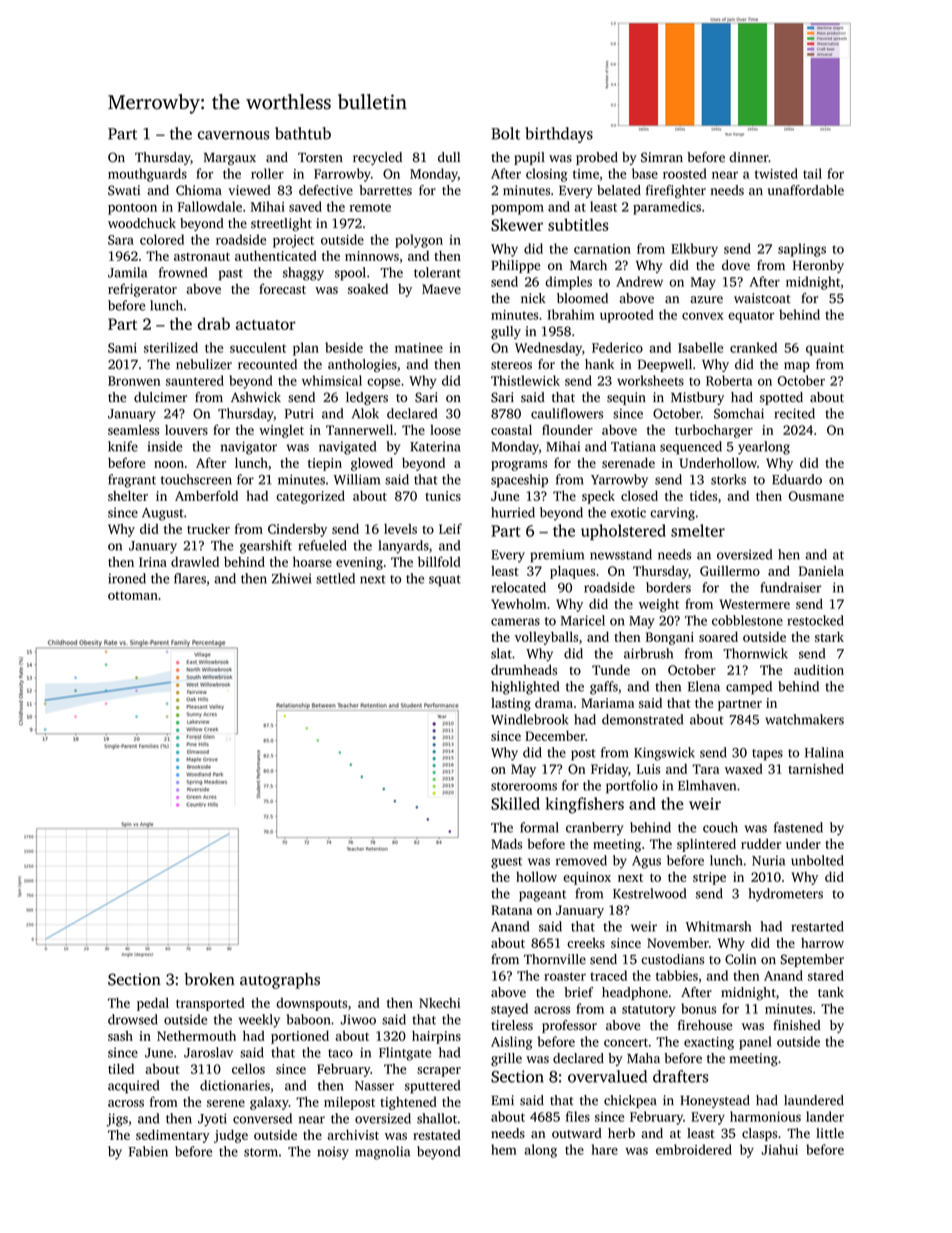 The height and width of the image is (1233, 952). I want to click on Bronwen, so click(134, 381).
